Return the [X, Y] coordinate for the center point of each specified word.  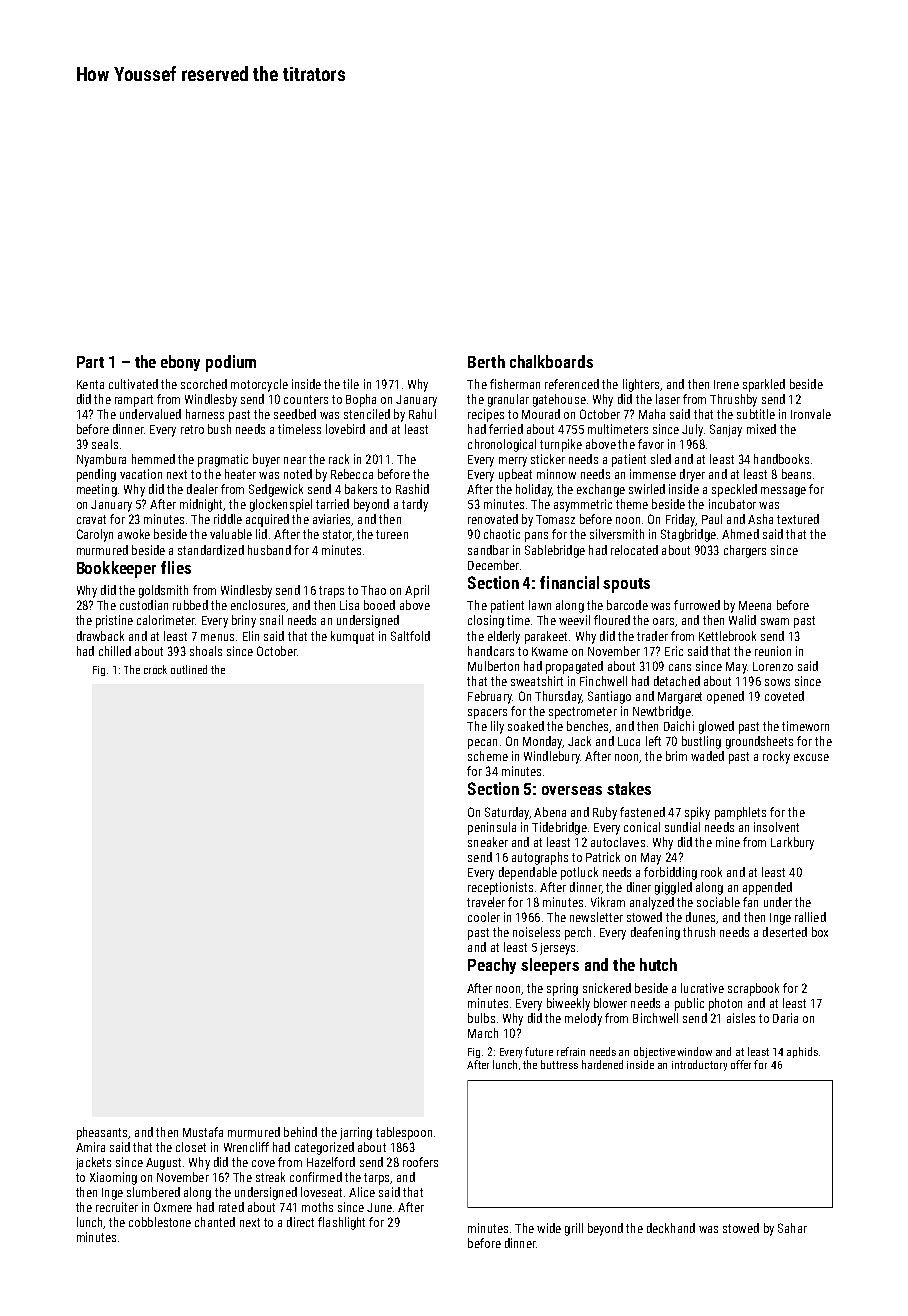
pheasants [103, 1133]
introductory [699, 1065]
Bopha [361, 400]
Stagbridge [688, 535]
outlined [189, 669]
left [653, 741]
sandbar [488, 550]
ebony [180, 363]
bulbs [481, 1018]
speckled [734, 490]
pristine [114, 621]
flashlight [341, 1223]
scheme [488, 756]
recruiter [117, 1207]
